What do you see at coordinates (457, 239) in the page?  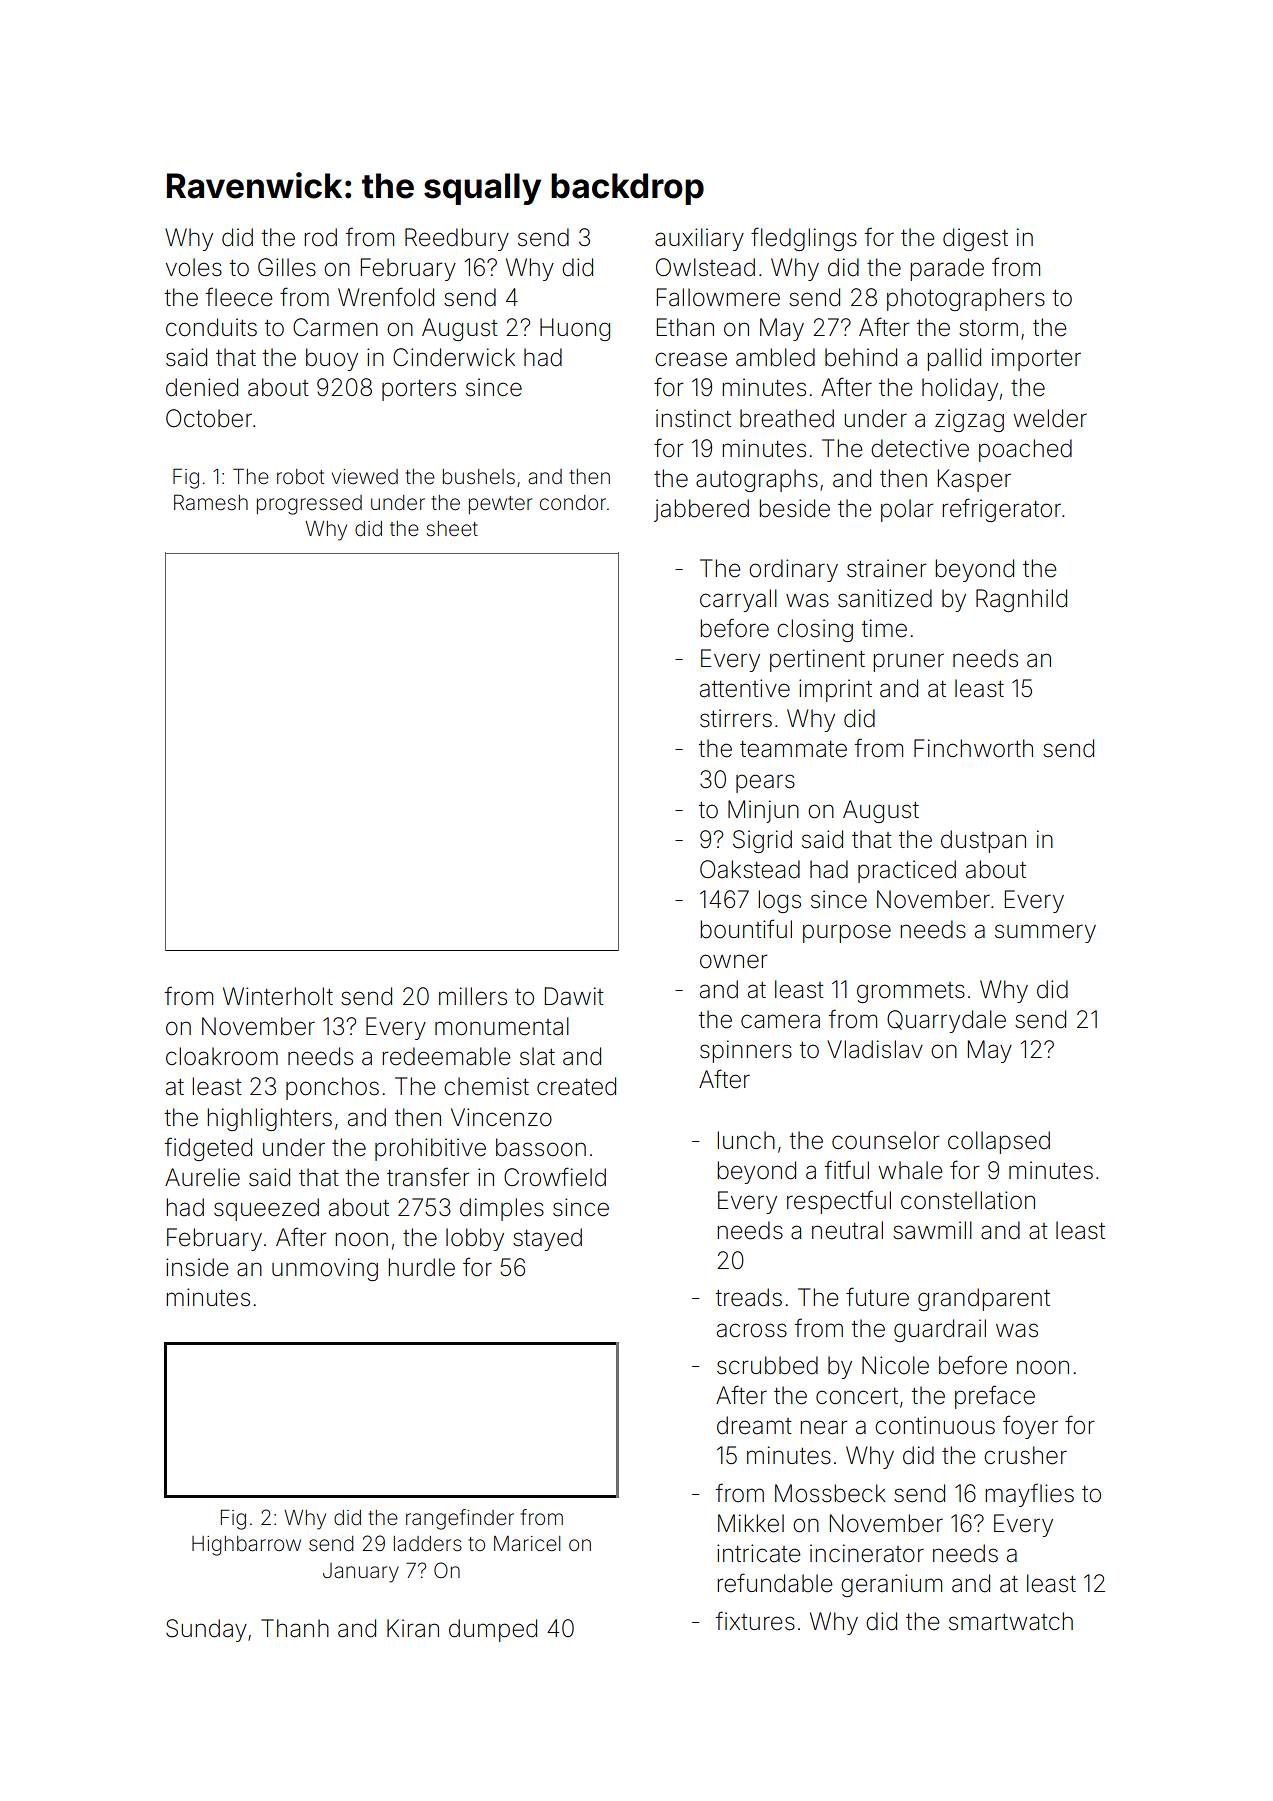 I see `Reedbury` at bounding box center [457, 239].
